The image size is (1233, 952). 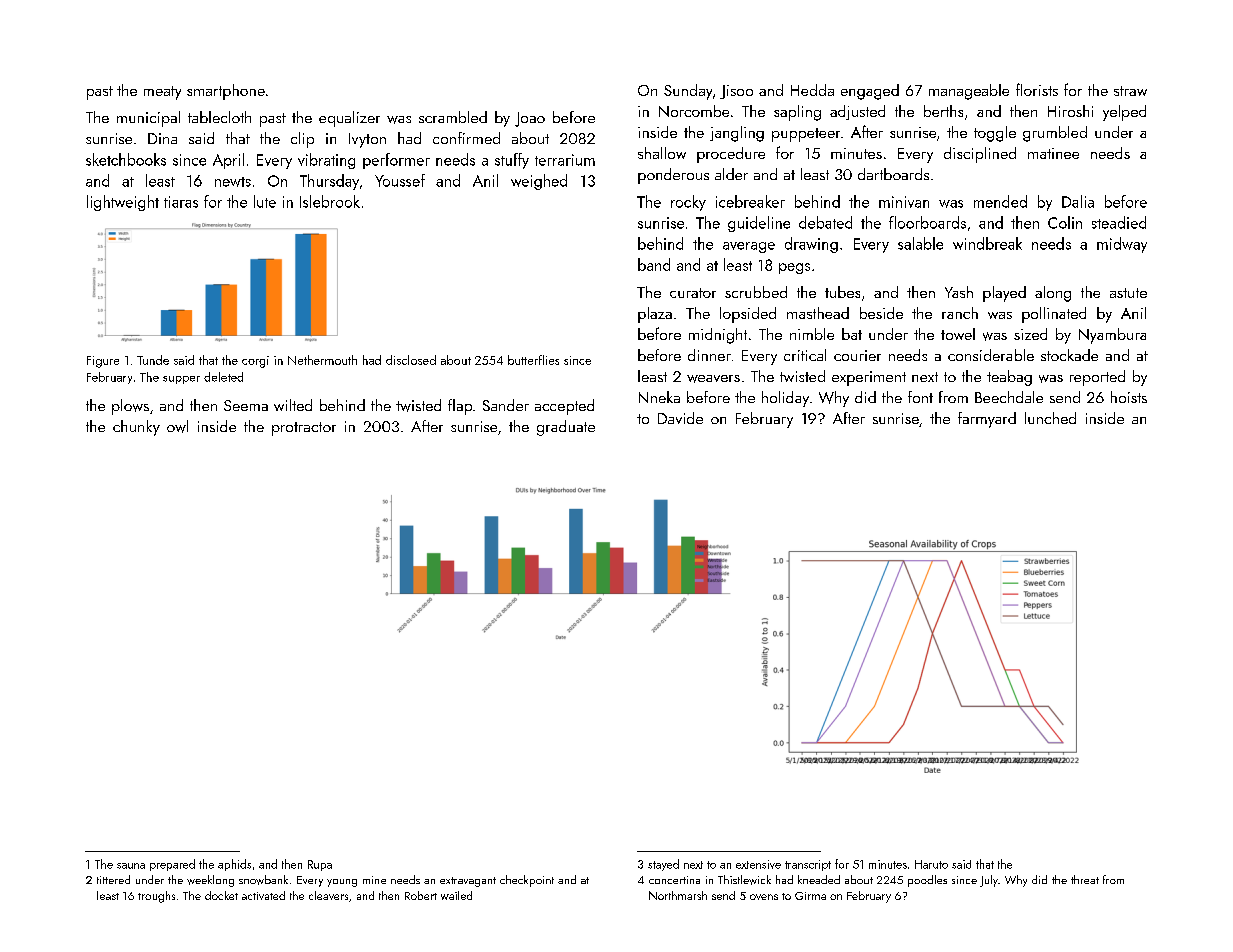 What do you see at coordinates (1053, 153) in the image?
I see `matinee` at bounding box center [1053, 153].
